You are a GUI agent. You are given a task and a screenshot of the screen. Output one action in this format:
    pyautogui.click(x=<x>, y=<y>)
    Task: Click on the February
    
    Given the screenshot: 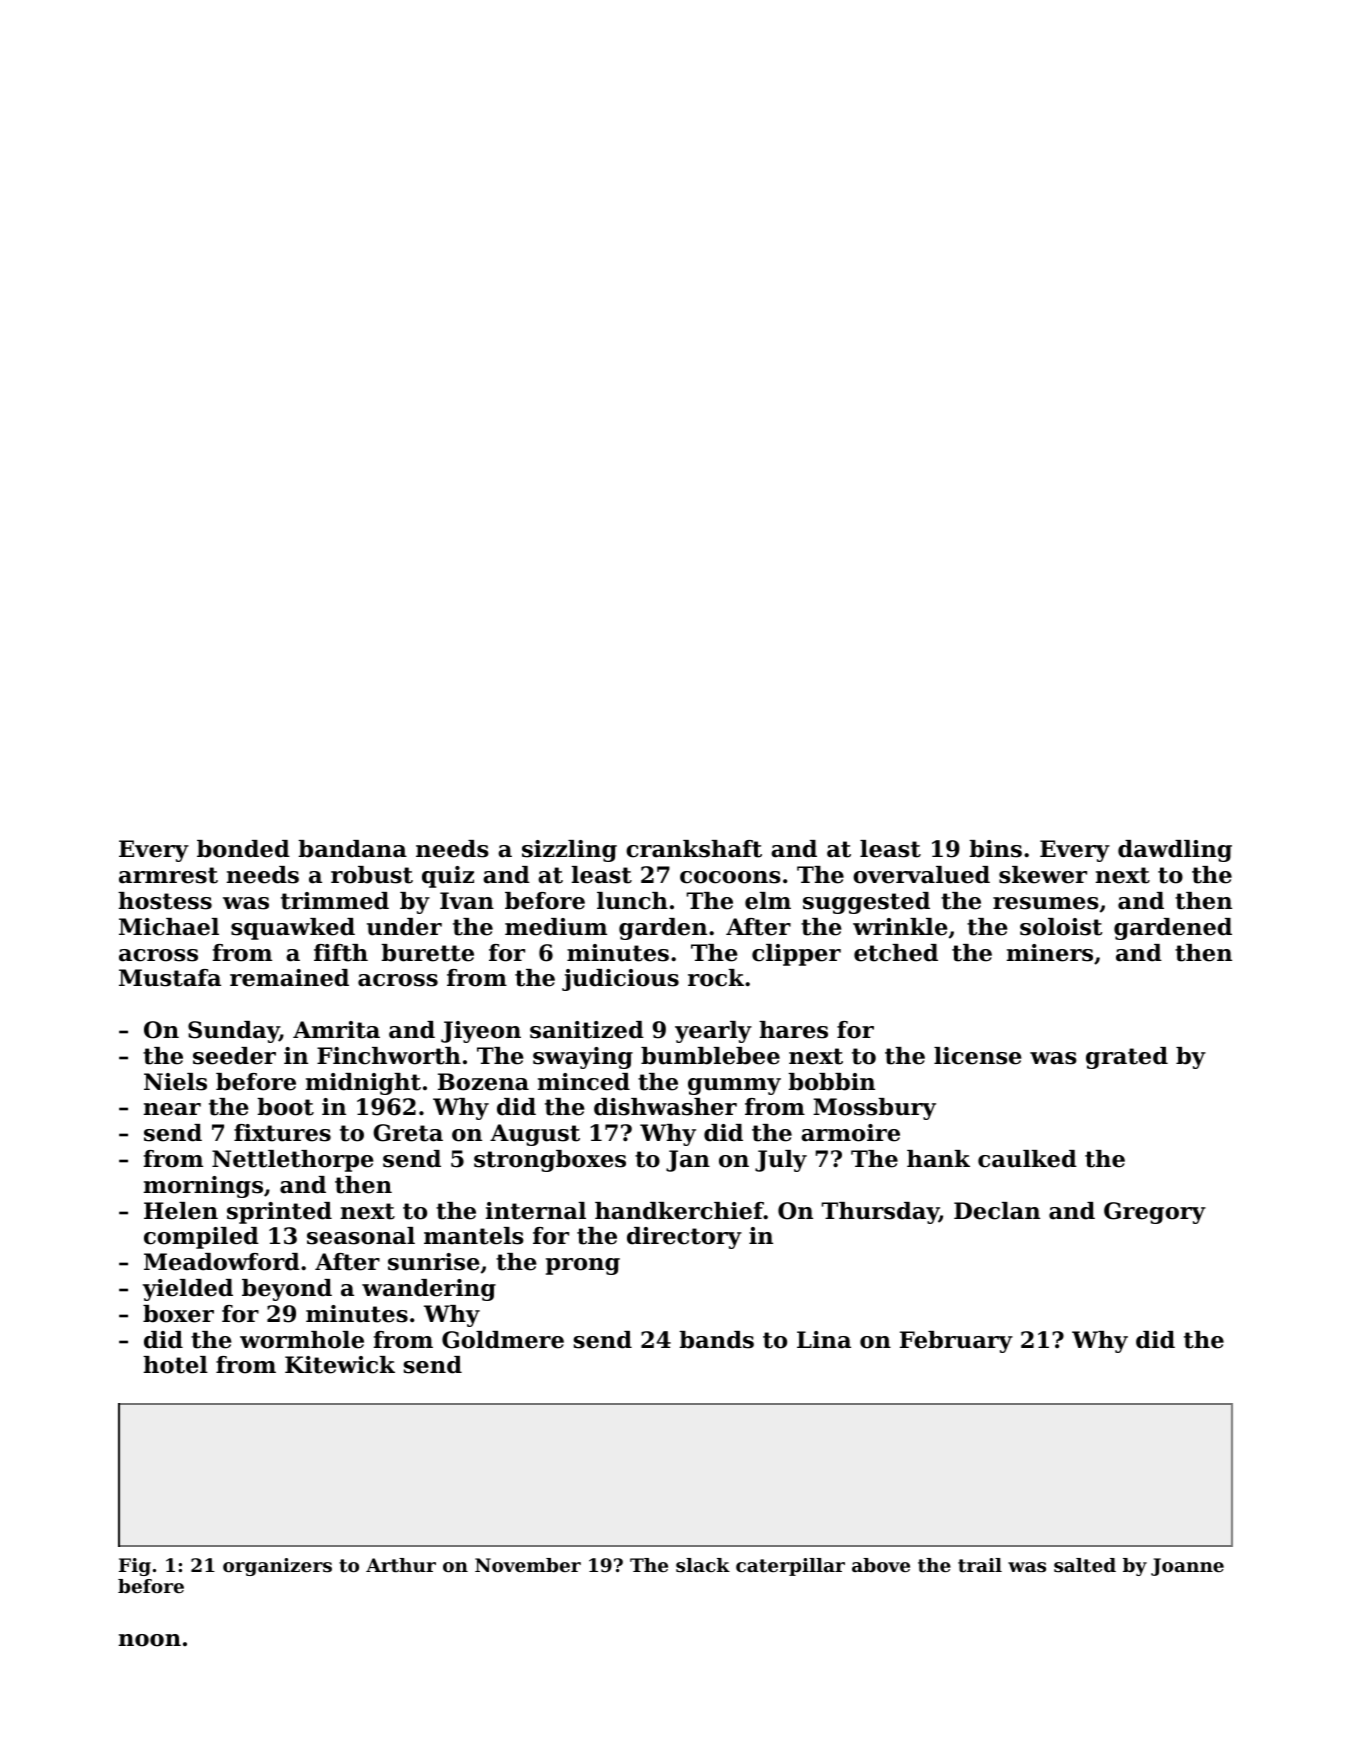 What is the action you would take?
    pyautogui.click(x=956, y=1342)
